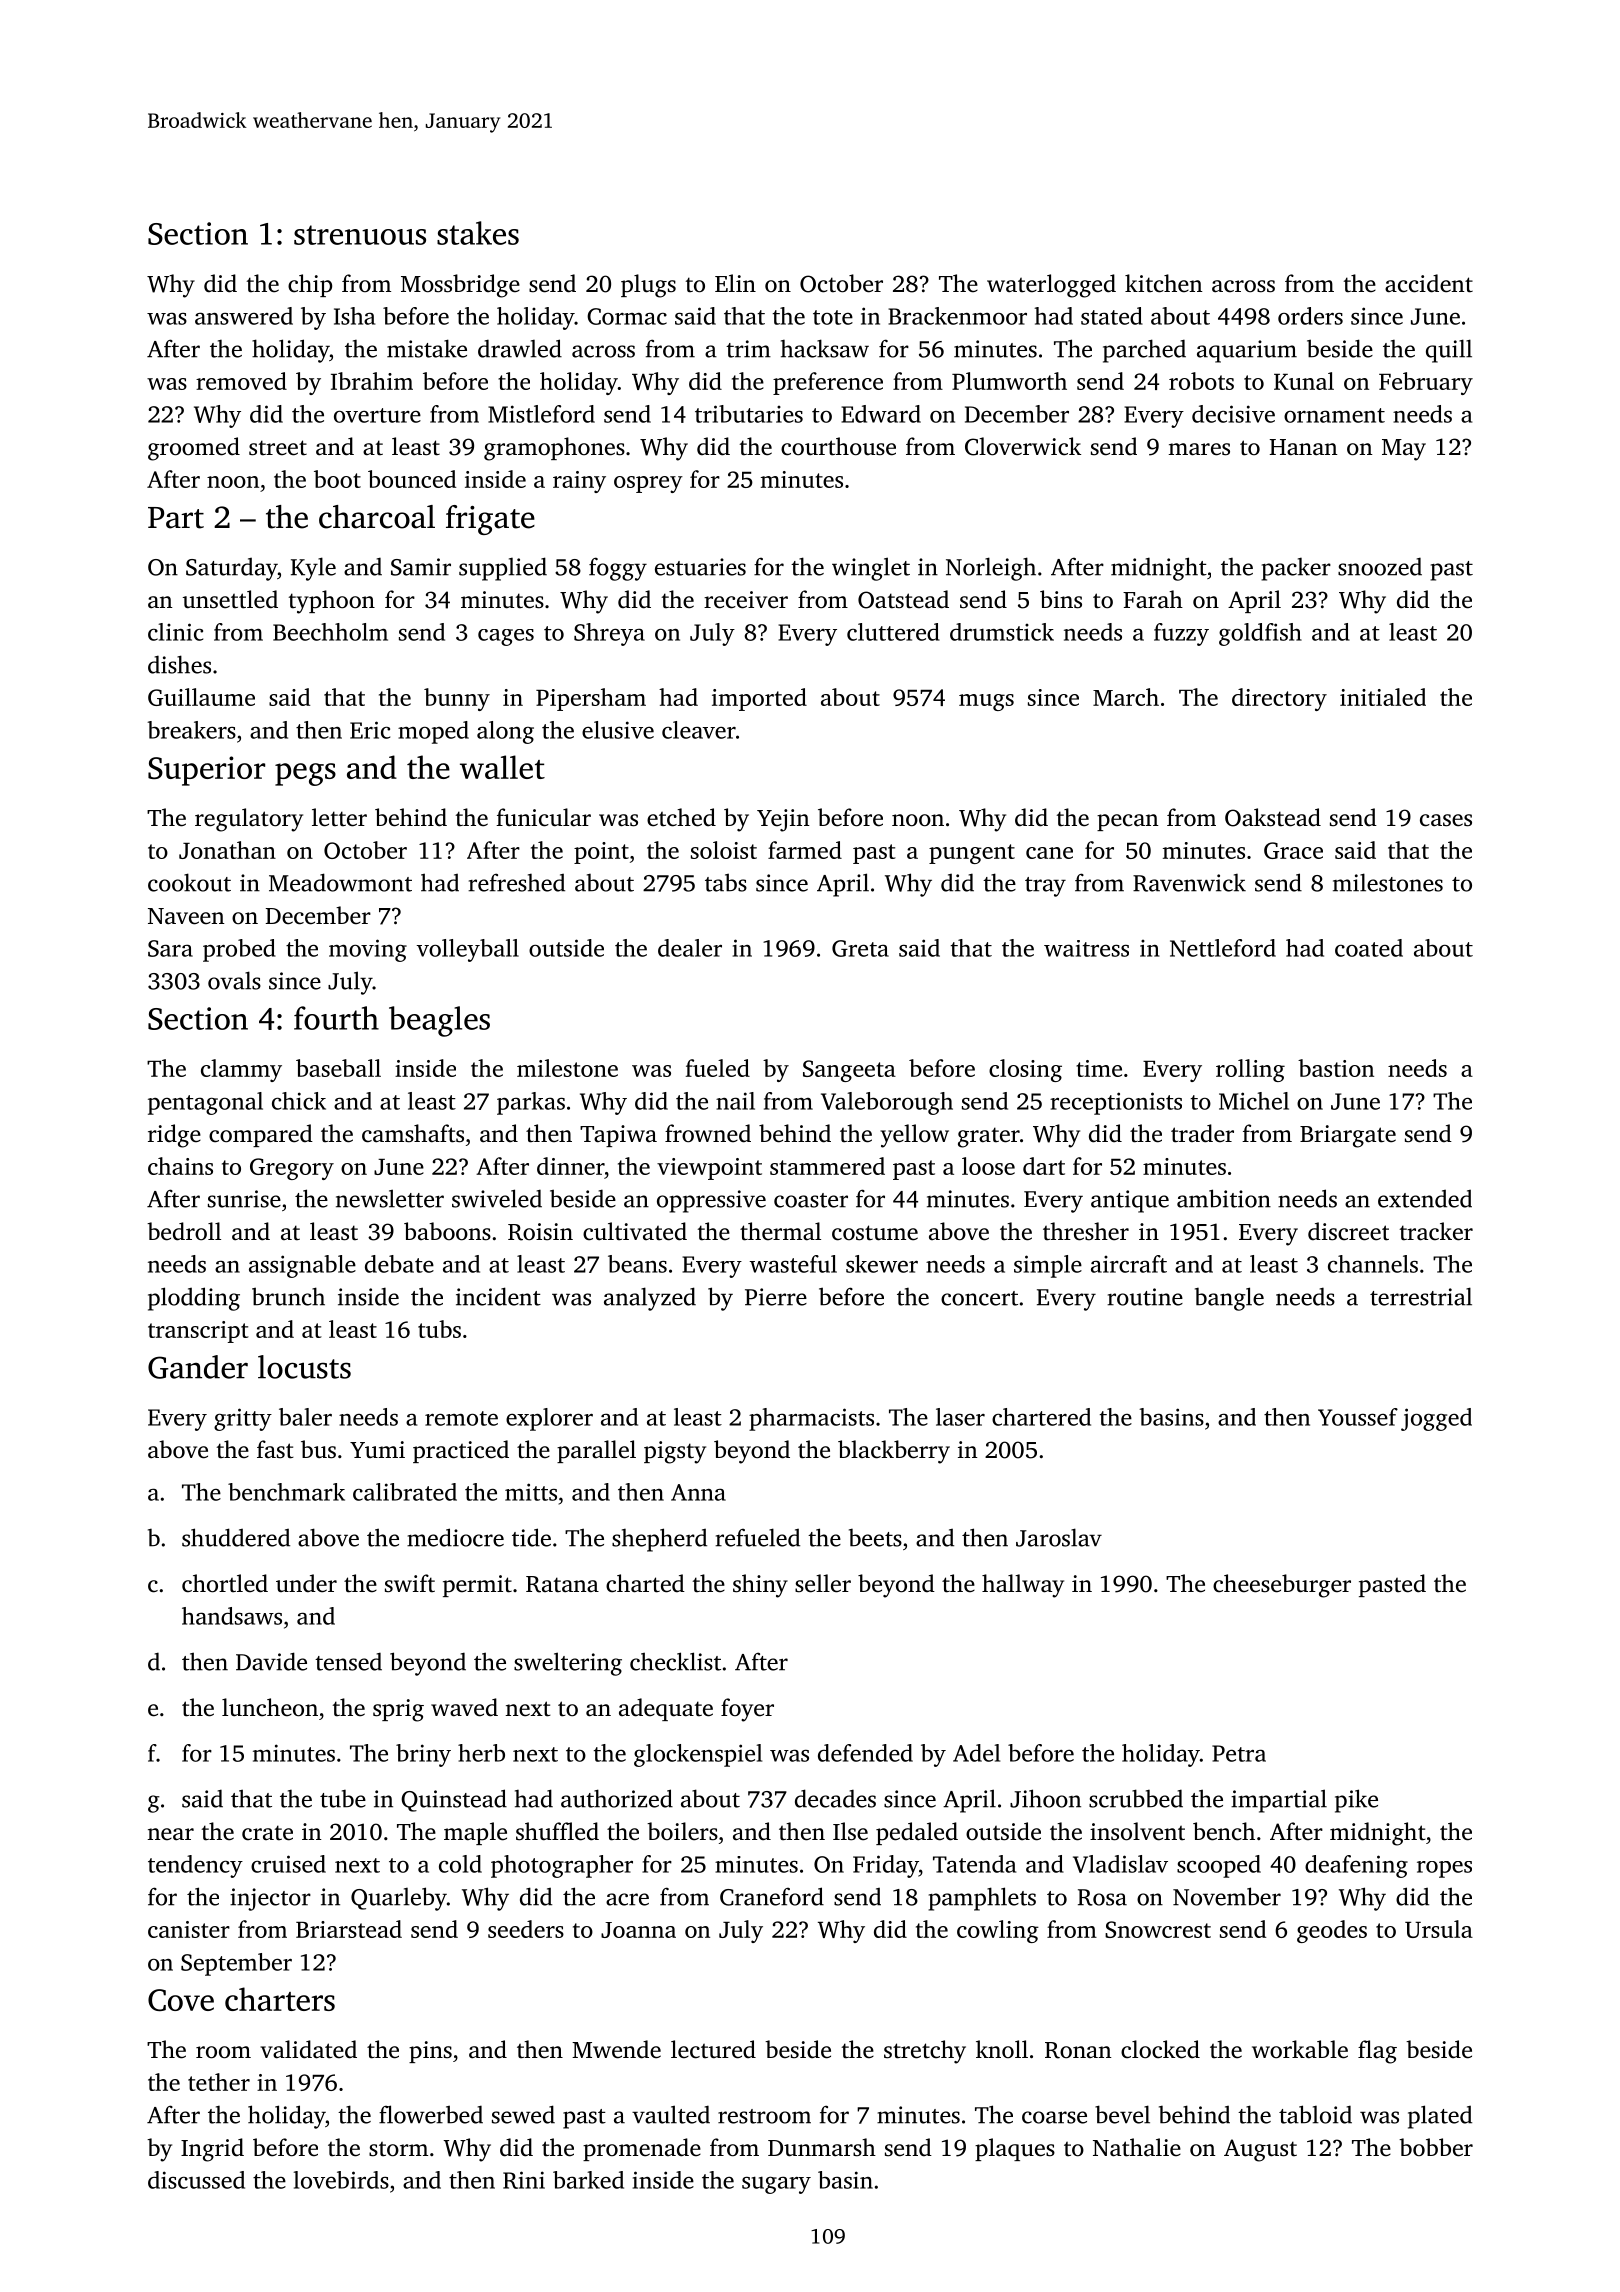 This image has width=1620, height=2292. I want to click on Brackenmoor, so click(957, 316).
